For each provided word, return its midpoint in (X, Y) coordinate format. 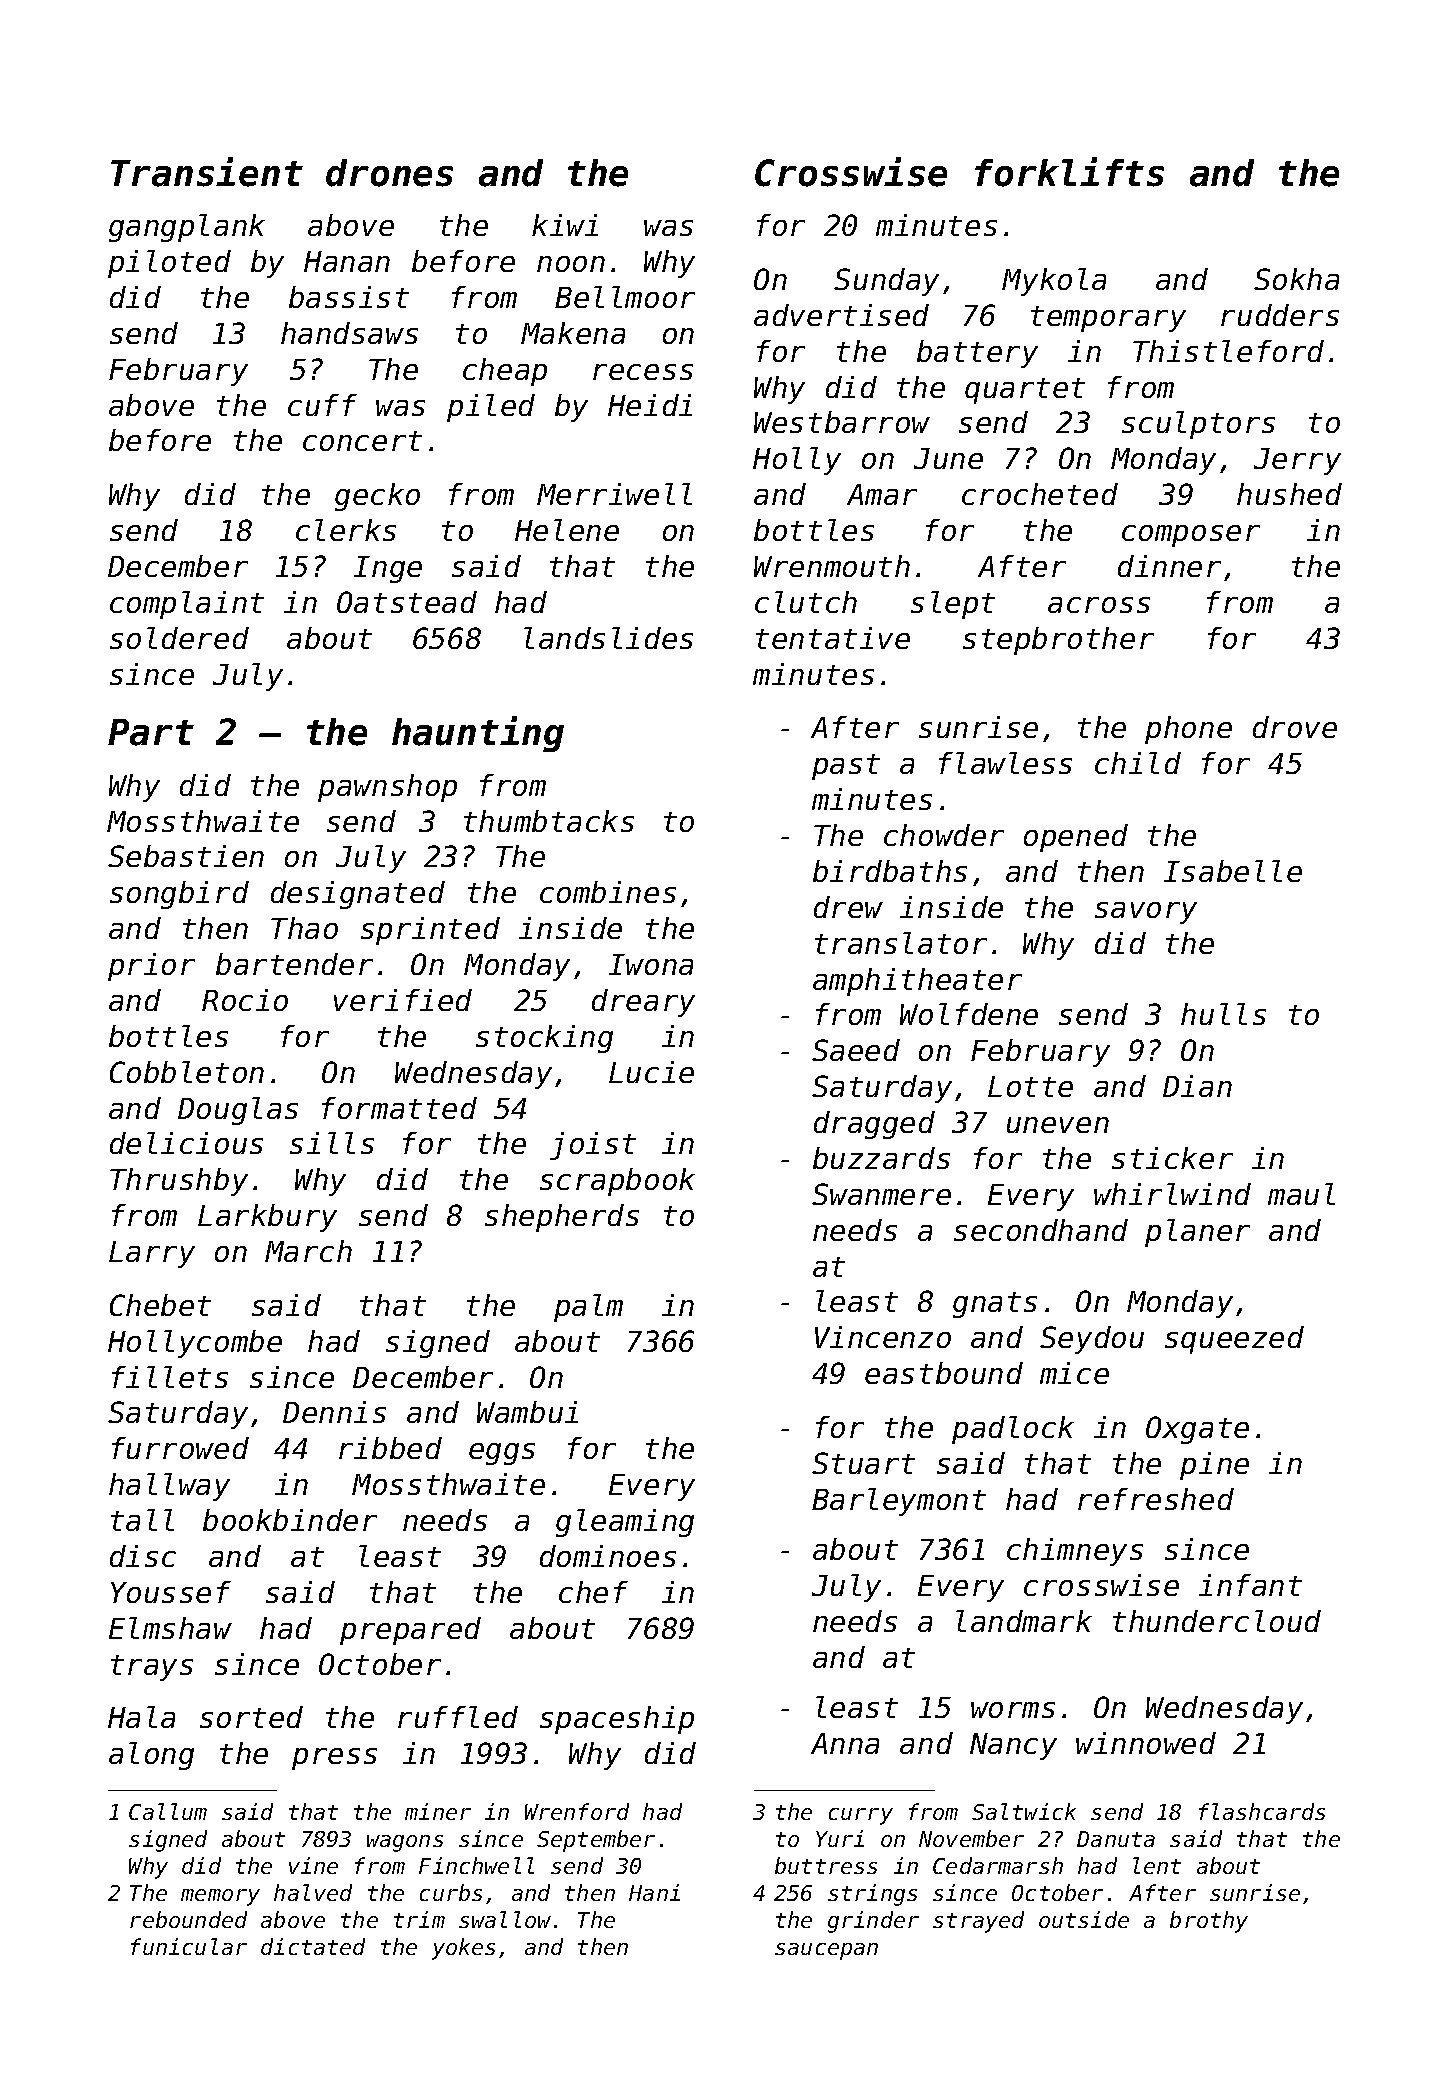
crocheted (1040, 494)
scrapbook (617, 1182)
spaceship (617, 1720)
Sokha (1296, 279)
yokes (463, 1949)
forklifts (1069, 172)
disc (143, 1556)
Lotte (1030, 1086)
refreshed (1156, 1499)
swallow (505, 1919)
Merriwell (614, 494)
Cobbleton (187, 1072)
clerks (346, 530)
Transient (207, 172)
